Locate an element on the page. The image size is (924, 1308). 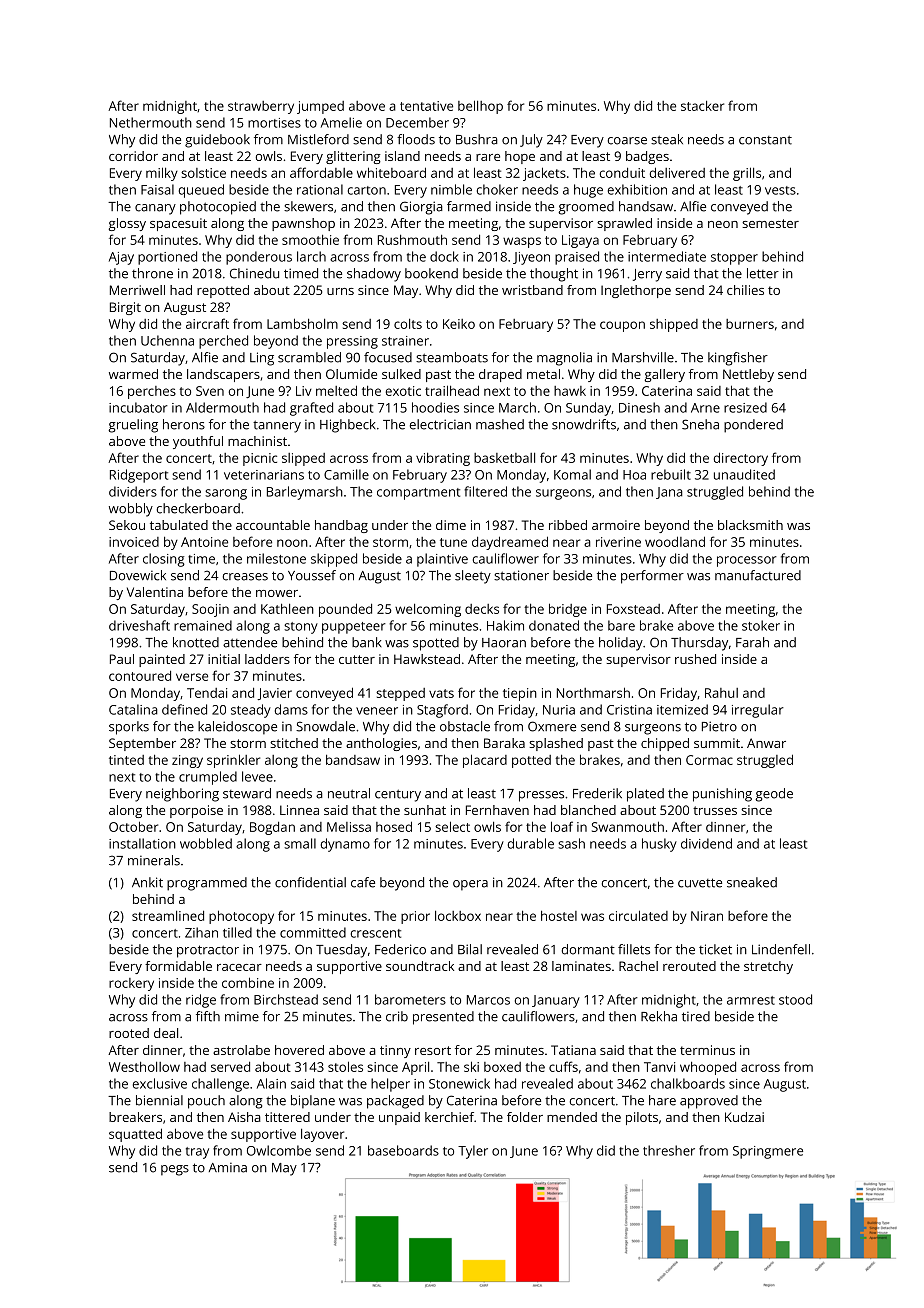
tinny is located at coordinates (395, 1051).
